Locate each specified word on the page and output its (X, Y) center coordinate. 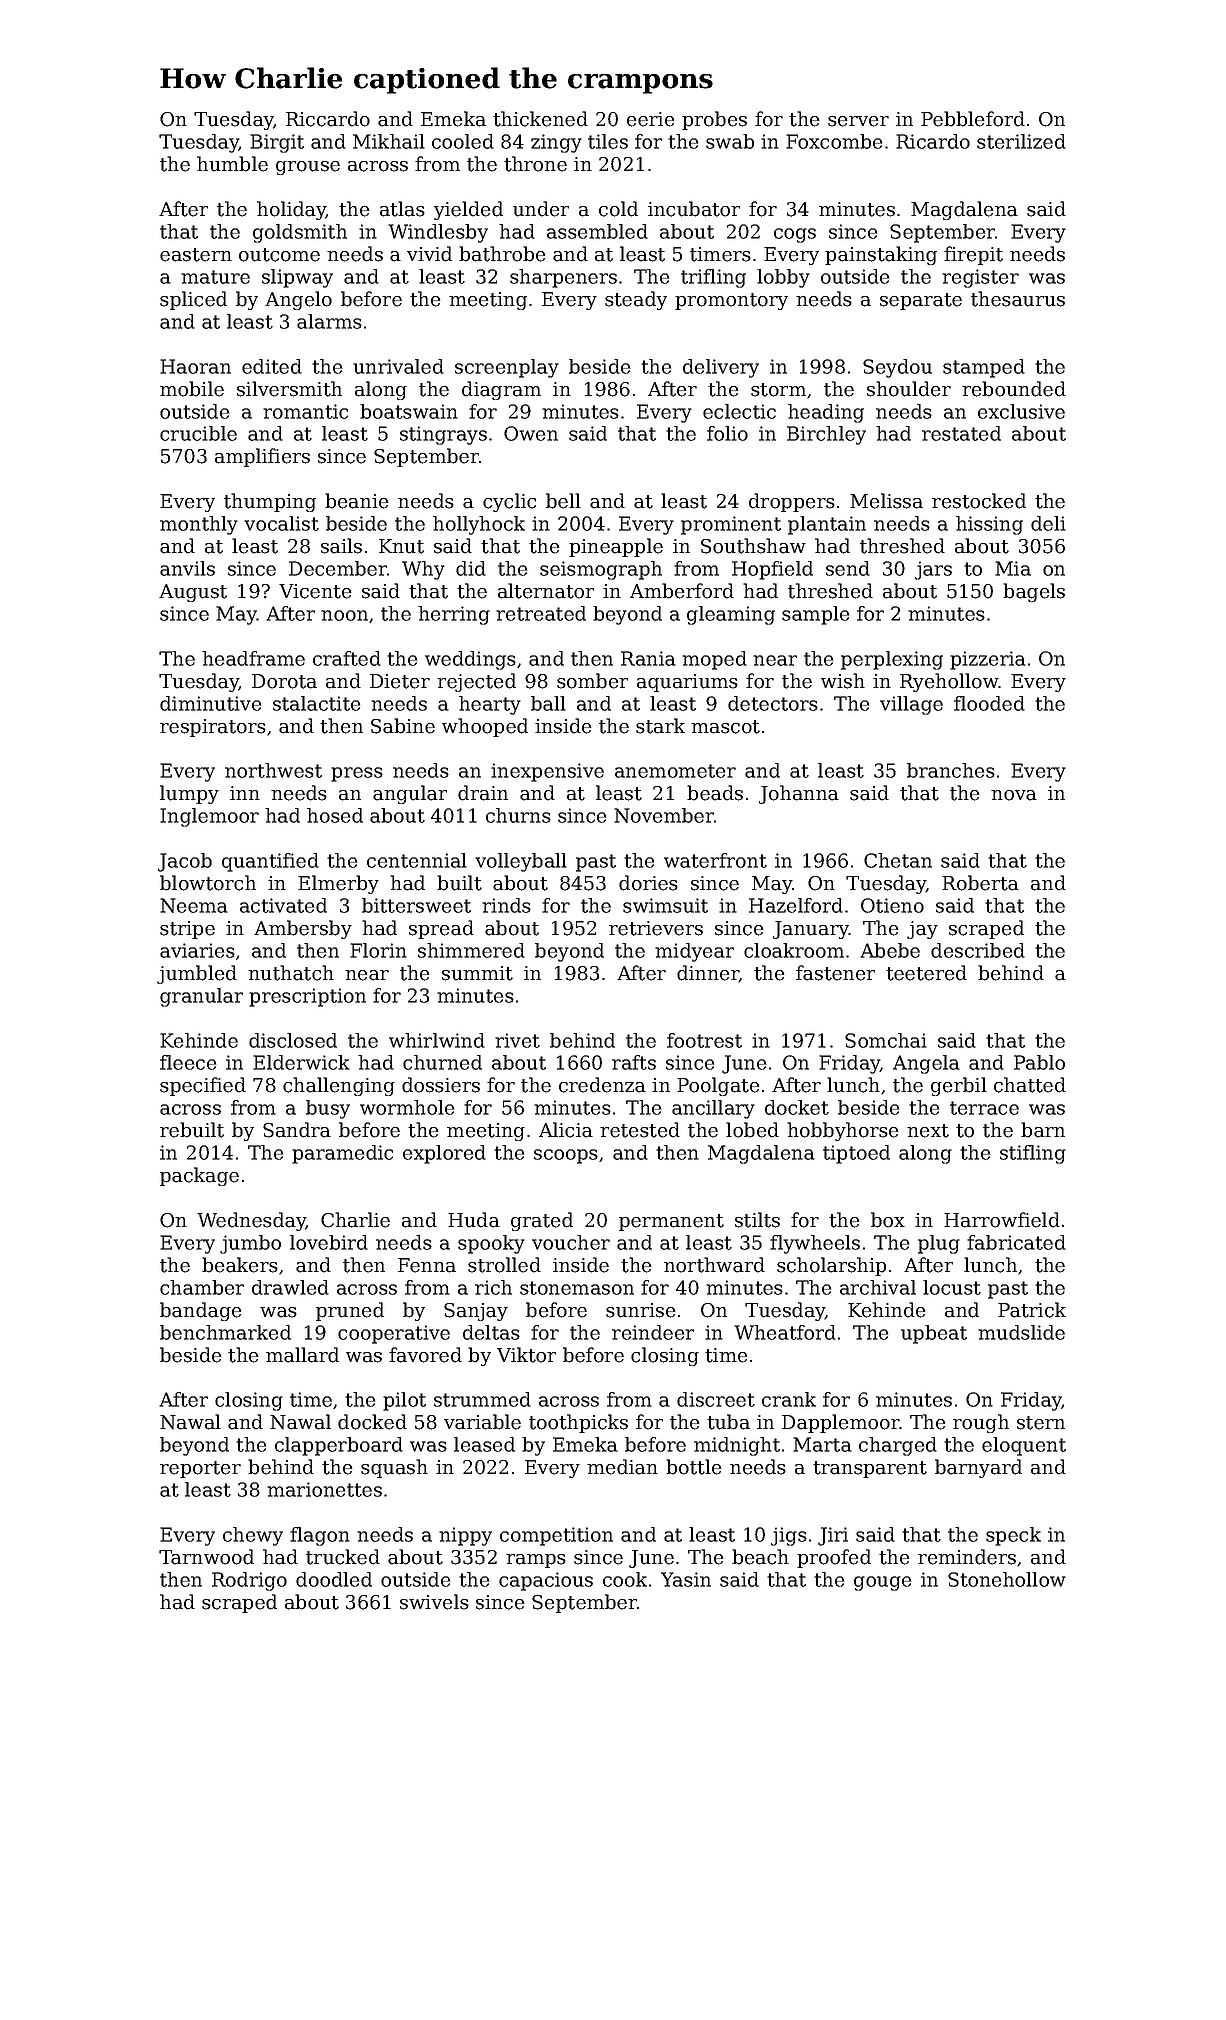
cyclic (509, 502)
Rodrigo (249, 1581)
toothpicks (578, 1423)
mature (215, 277)
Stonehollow (1007, 1579)
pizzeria (988, 660)
